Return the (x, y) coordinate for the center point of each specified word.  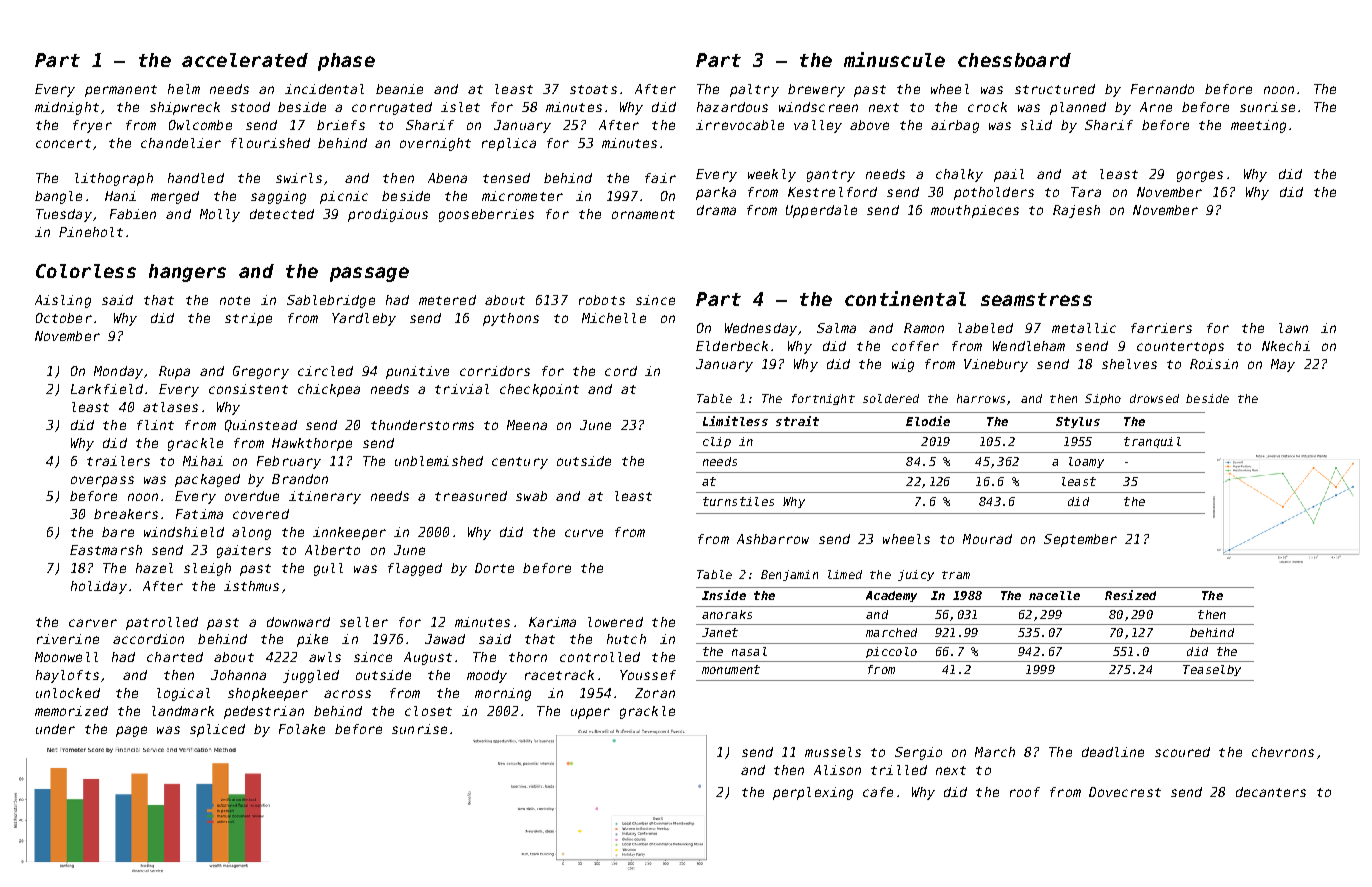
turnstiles (738, 501)
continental (905, 298)
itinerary (325, 497)
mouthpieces (975, 211)
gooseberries (486, 215)
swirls (299, 178)
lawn (1293, 328)
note (235, 300)
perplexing (813, 793)
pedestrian (264, 712)
